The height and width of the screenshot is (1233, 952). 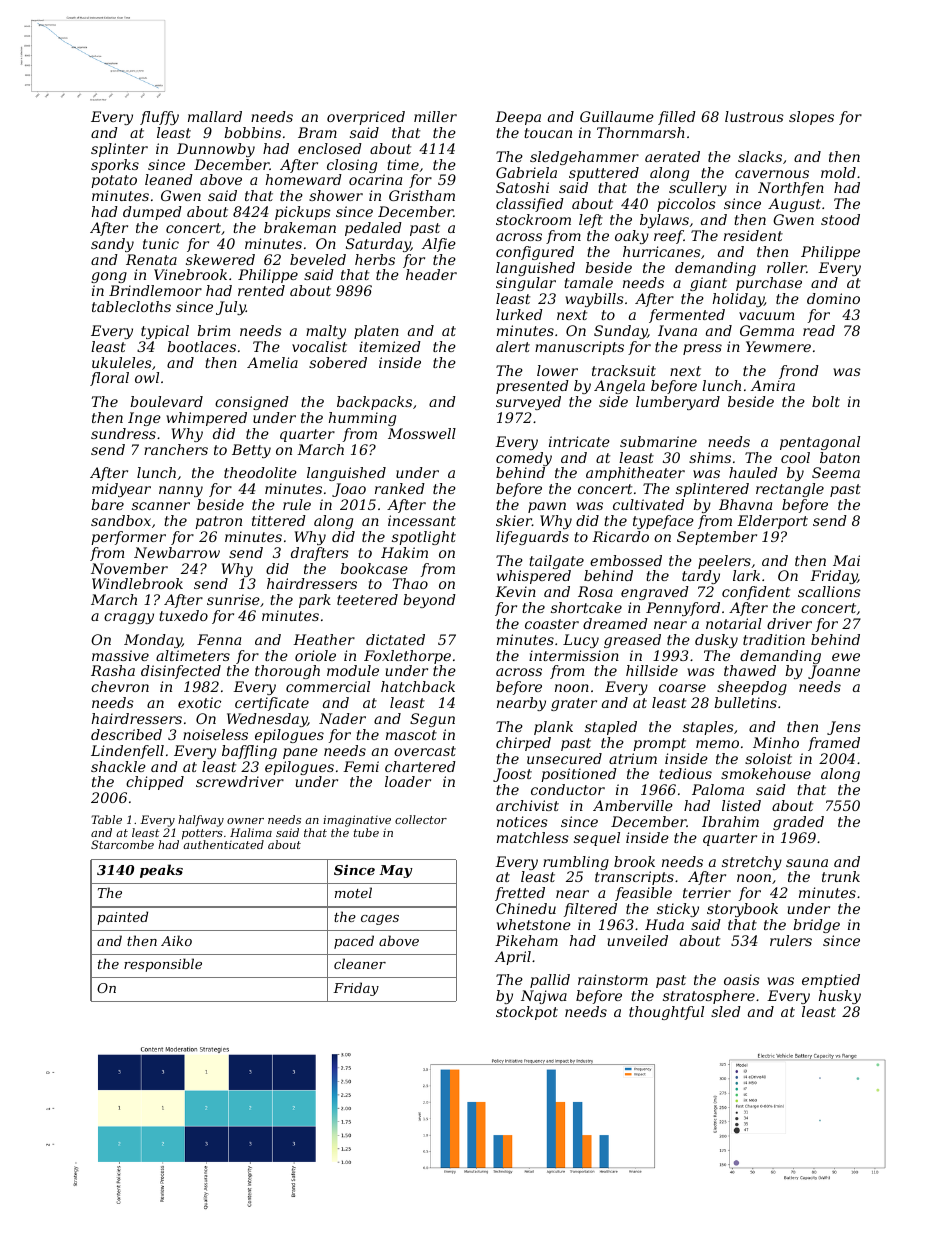 What do you see at coordinates (342, 718) in the screenshot?
I see `Nader` at bounding box center [342, 718].
